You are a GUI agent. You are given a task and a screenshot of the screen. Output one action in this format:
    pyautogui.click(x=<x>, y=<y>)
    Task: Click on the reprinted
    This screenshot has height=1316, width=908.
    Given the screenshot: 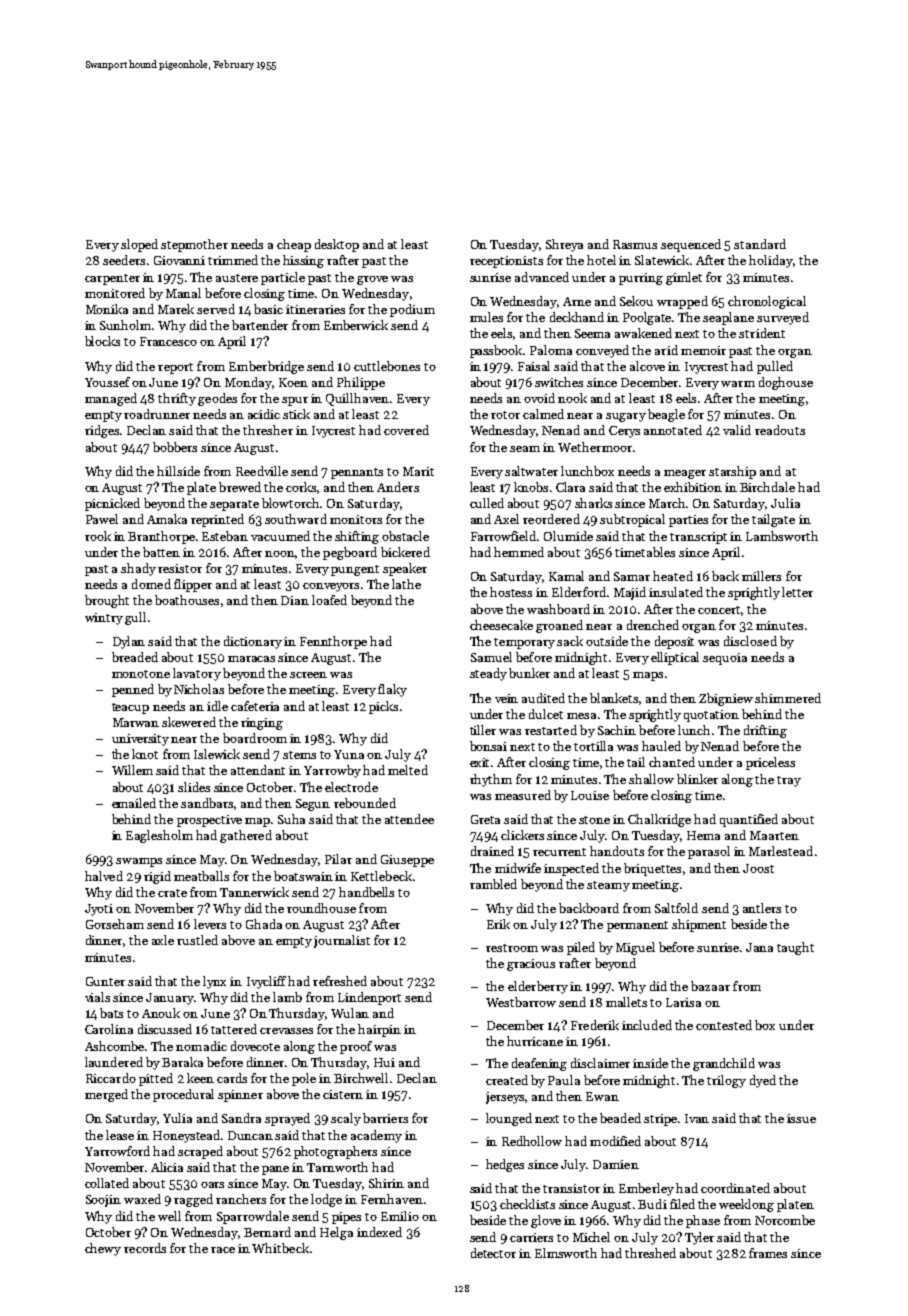 What is the action you would take?
    pyautogui.click(x=217, y=520)
